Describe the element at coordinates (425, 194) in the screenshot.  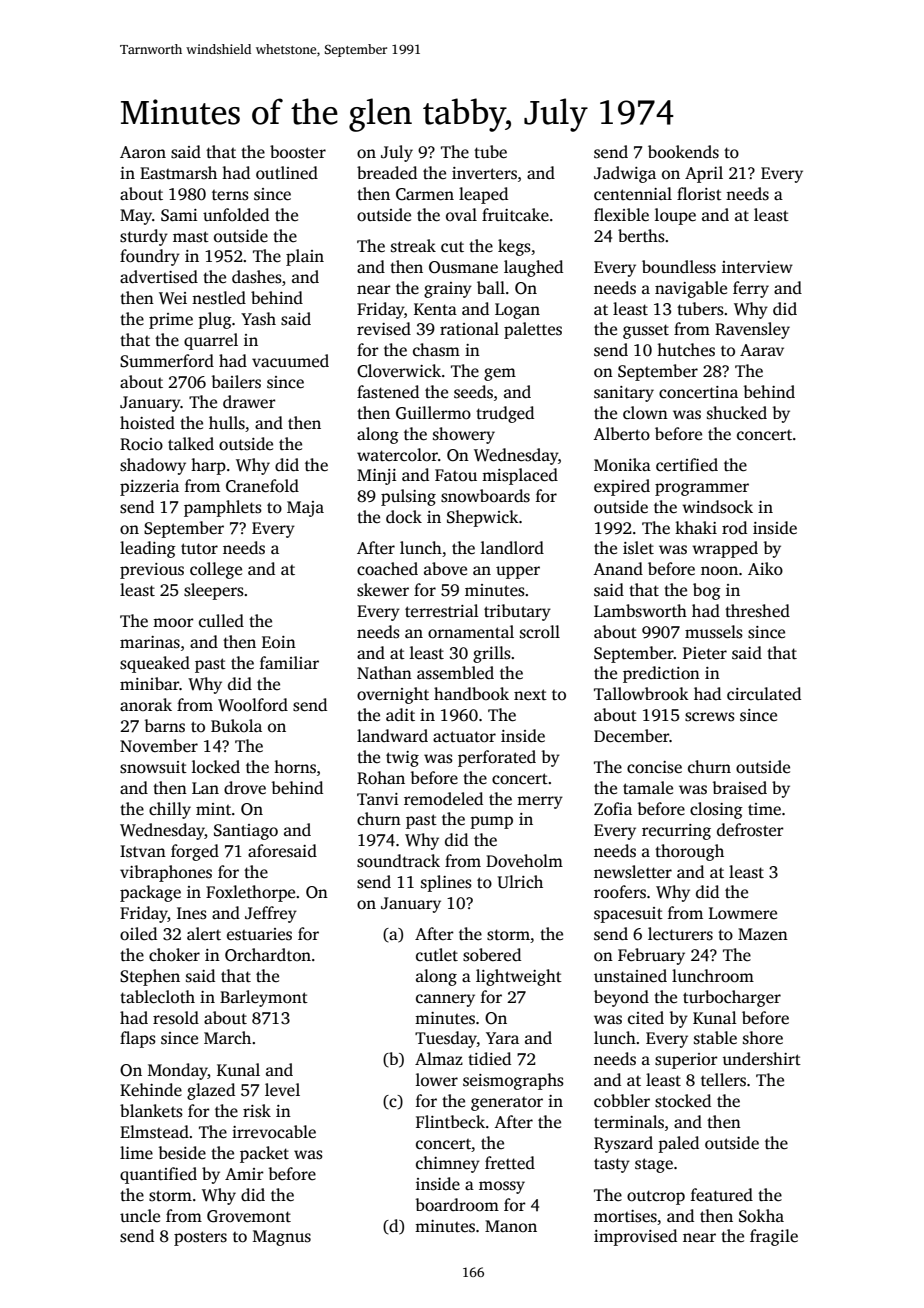
I see `Carmen` at that location.
